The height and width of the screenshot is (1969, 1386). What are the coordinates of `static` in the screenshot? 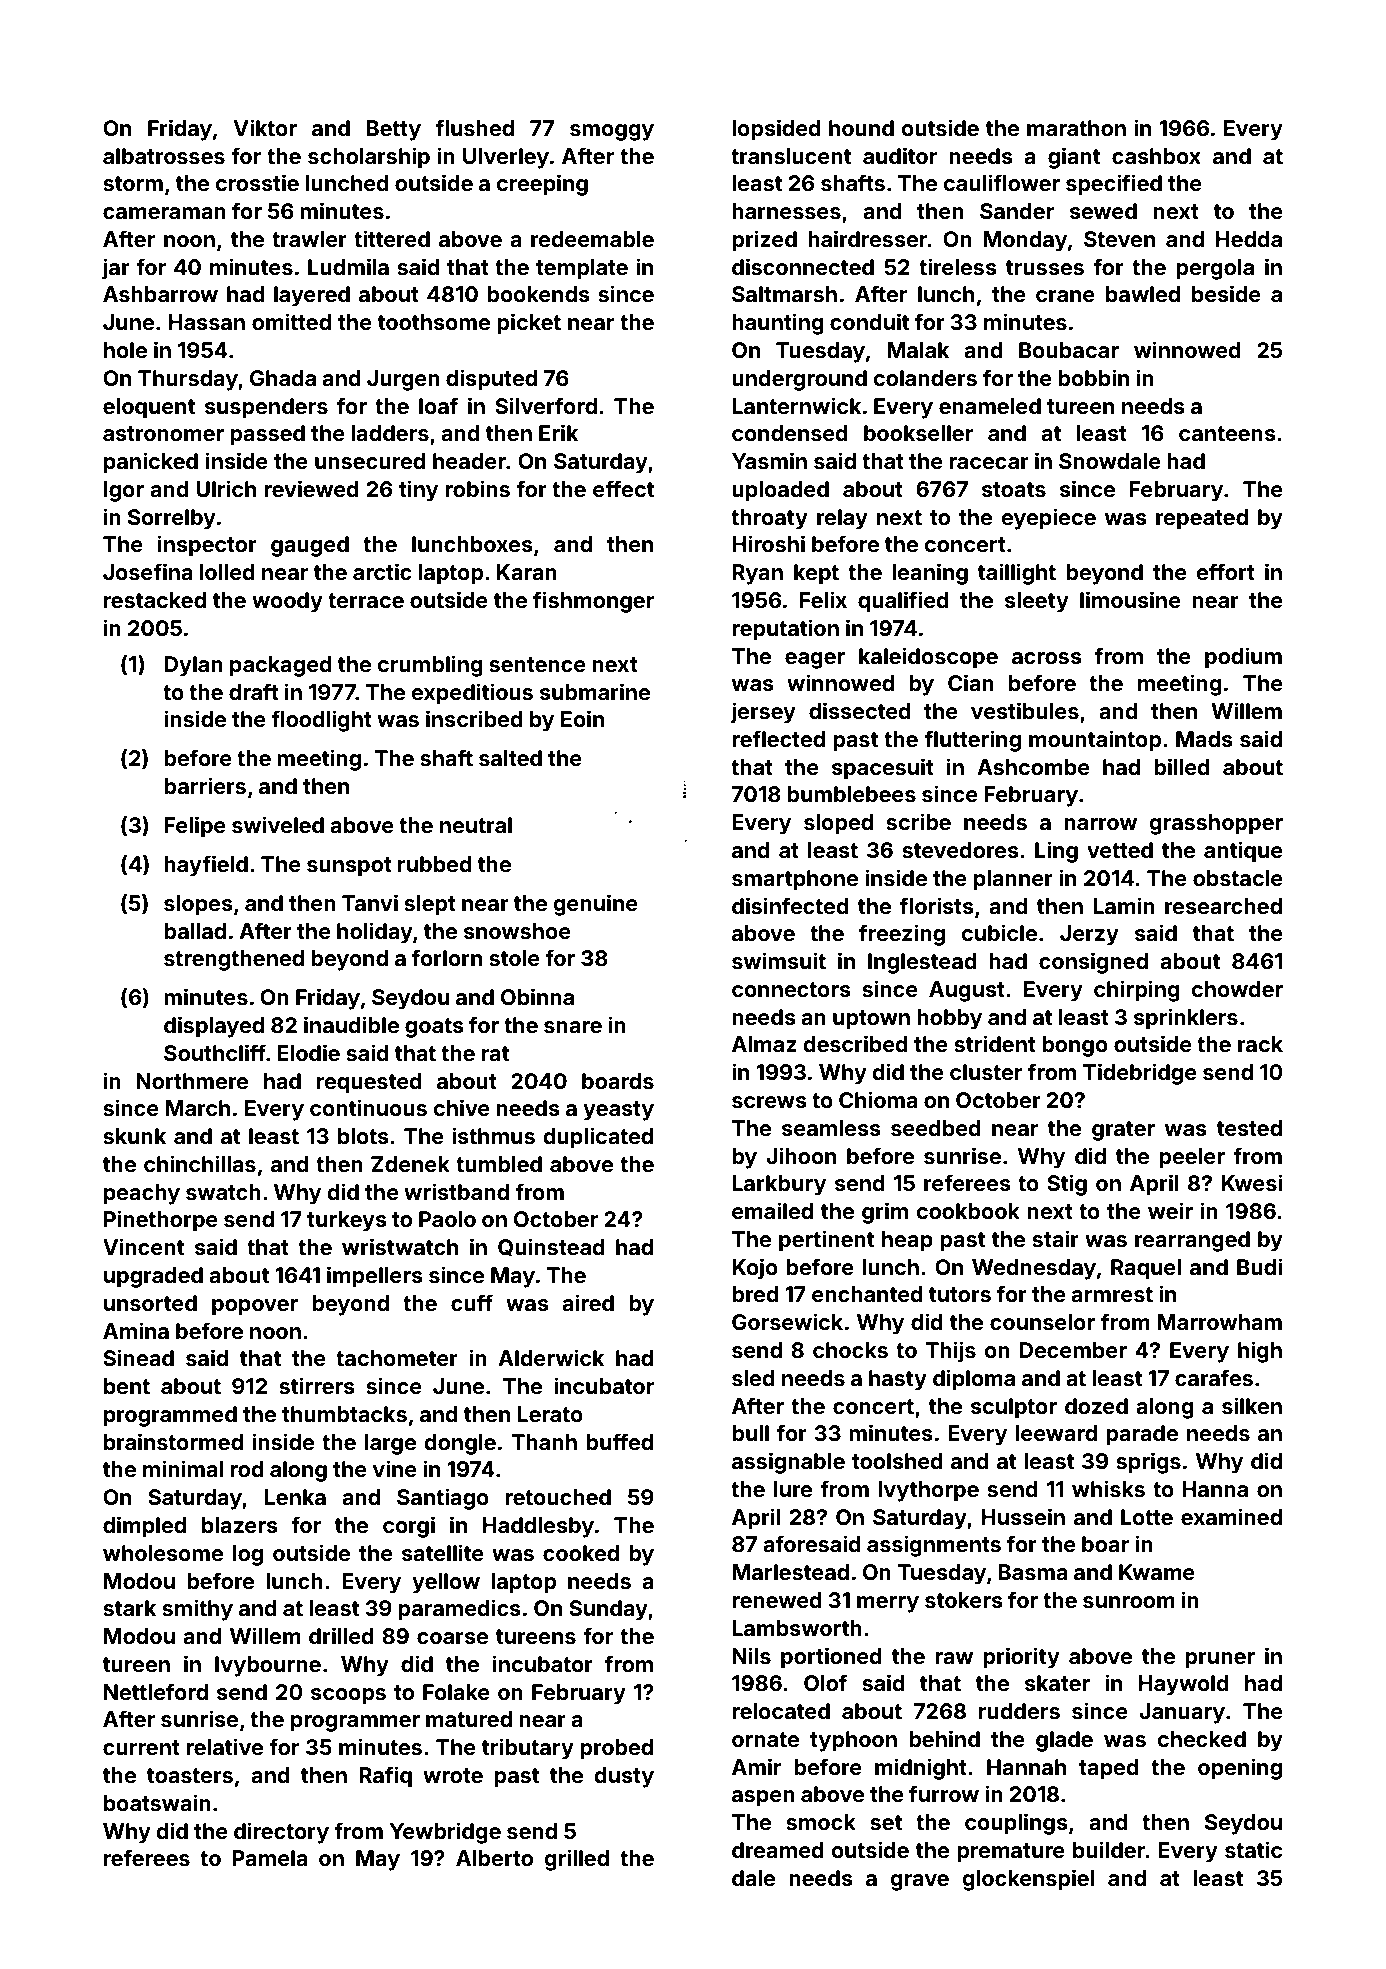 It's located at (1253, 1849).
